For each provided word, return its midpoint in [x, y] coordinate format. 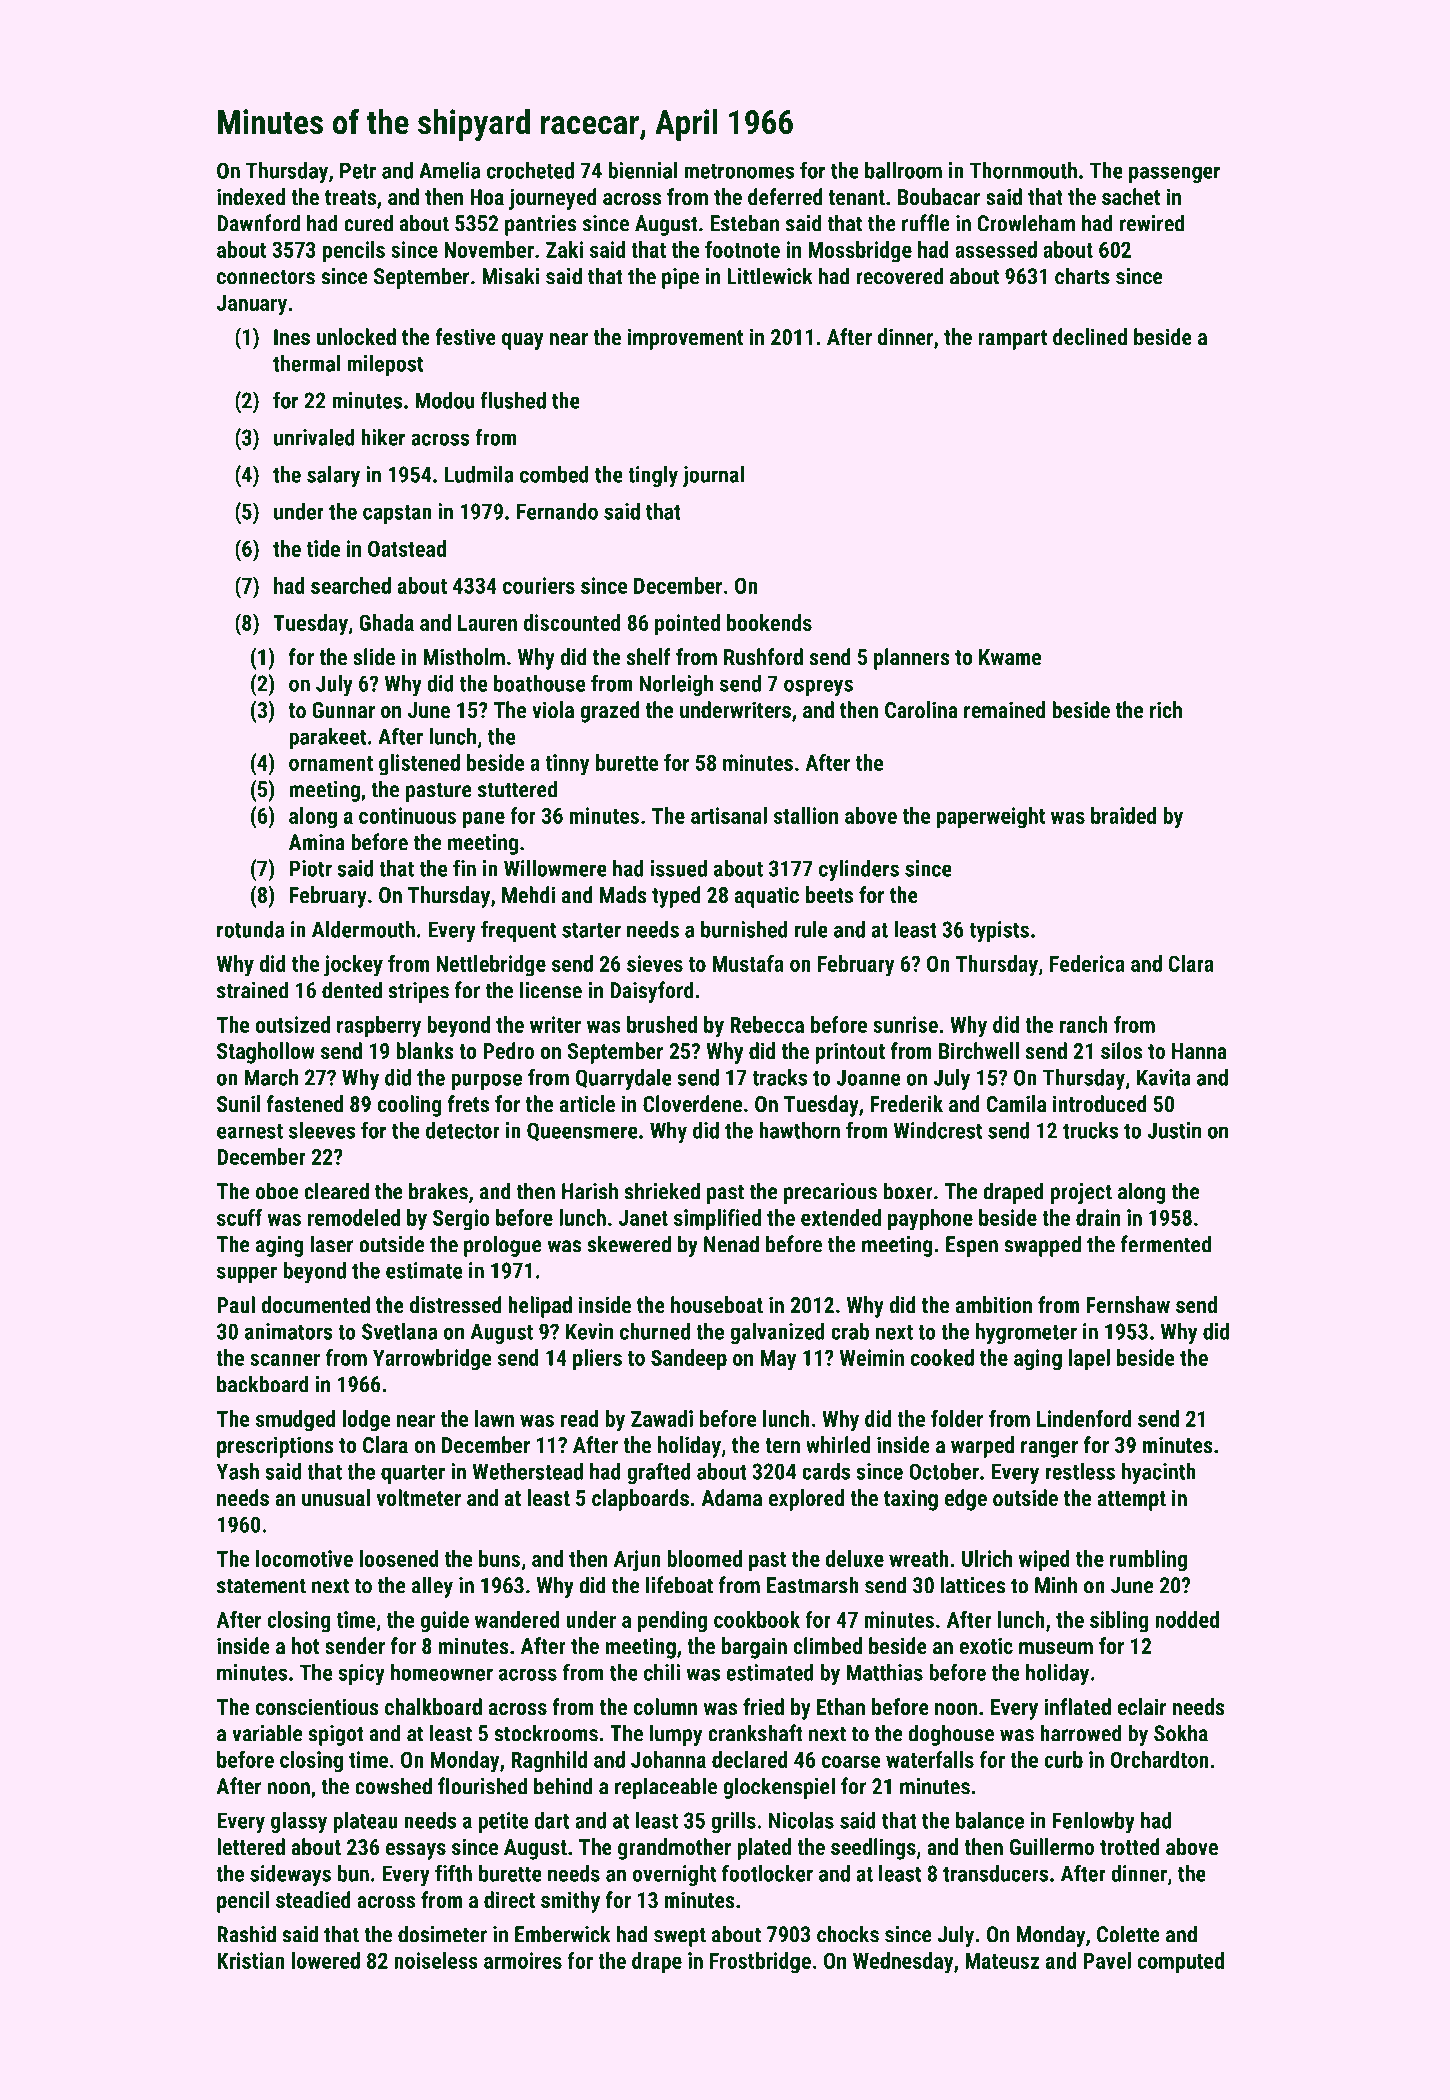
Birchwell [979, 1050]
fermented [1166, 1244]
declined [1090, 336]
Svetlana [399, 1331]
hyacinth [1159, 1473]
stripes [419, 992]
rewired [1152, 223]
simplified [717, 1220]
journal [713, 476]
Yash [238, 1471]
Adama [731, 1497]
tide [323, 548]
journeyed [553, 199]
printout [850, 1053]
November [489, 249]
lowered [326, 1960]
